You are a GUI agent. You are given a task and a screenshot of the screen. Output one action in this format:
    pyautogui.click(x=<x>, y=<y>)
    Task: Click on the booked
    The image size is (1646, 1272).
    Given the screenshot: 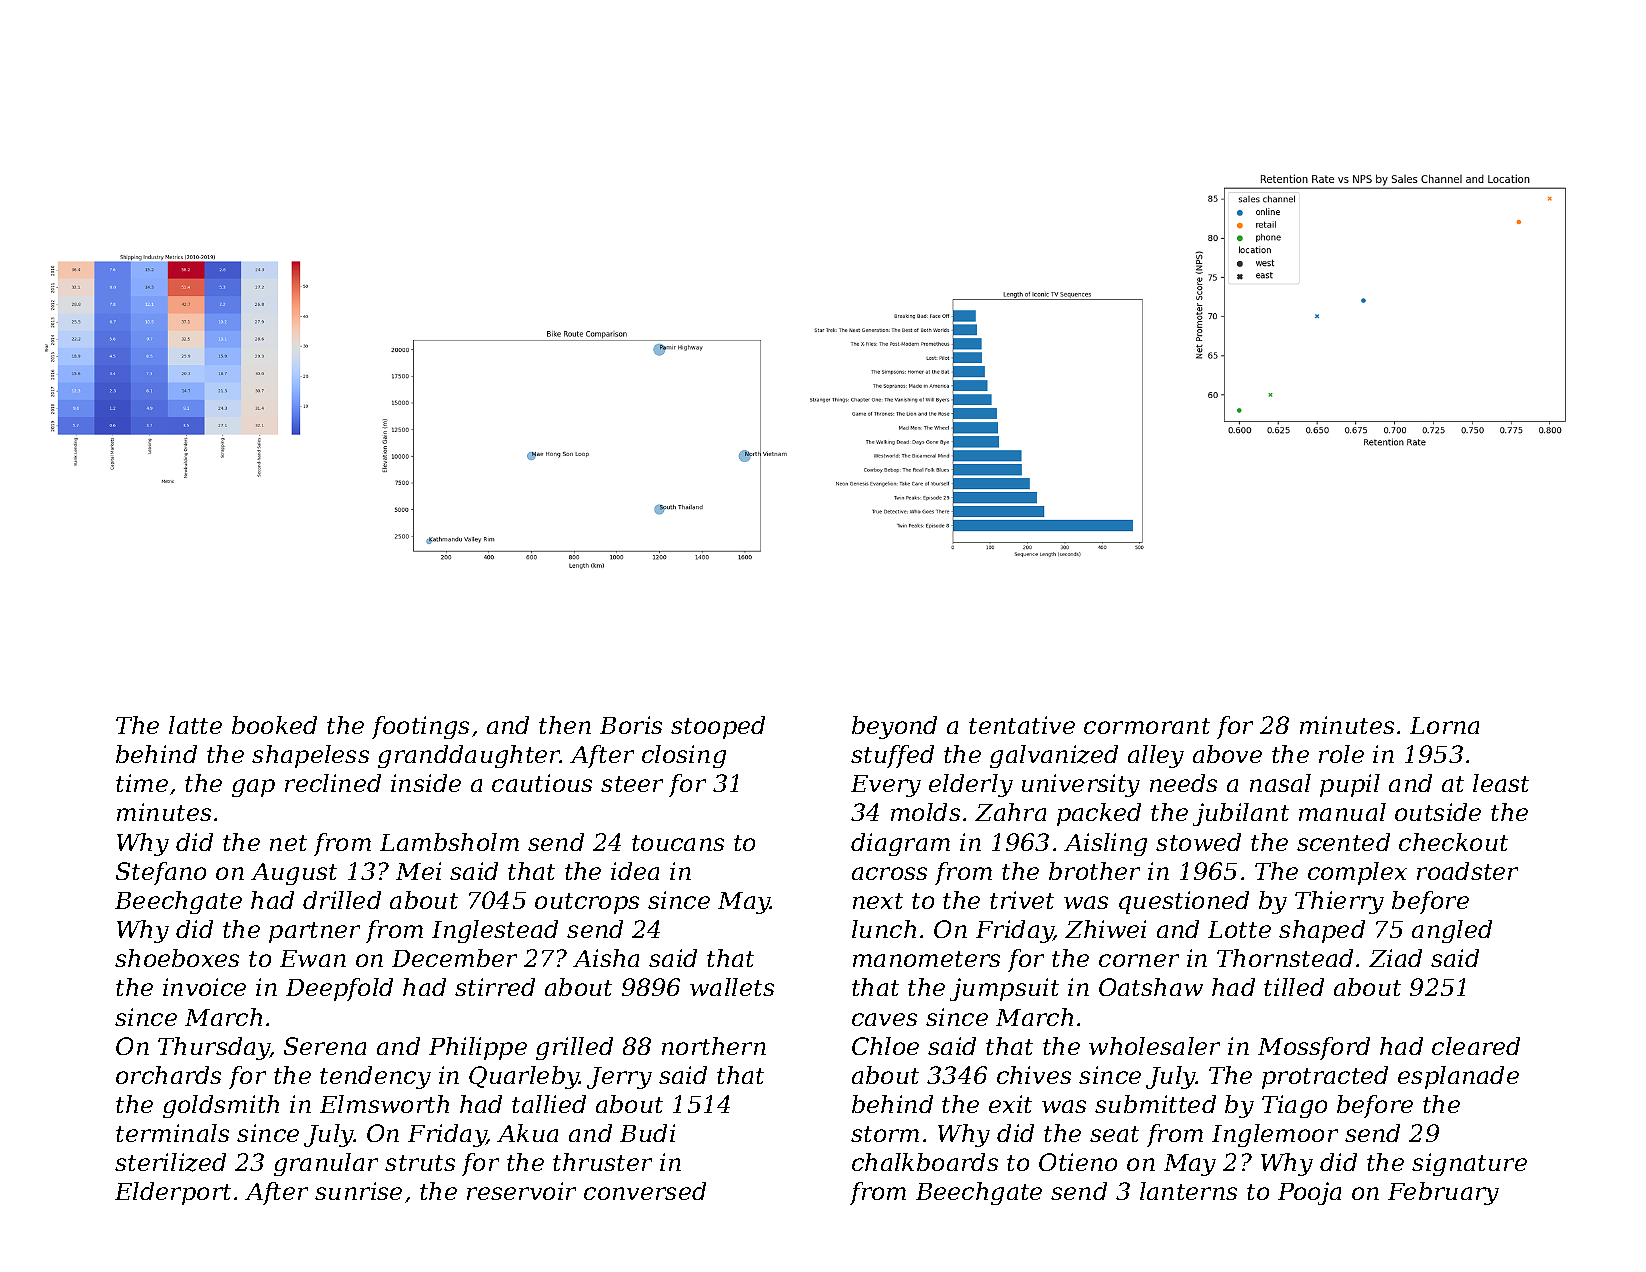 What is the action you would take?
    pyautogui.click(x=274, y=725)
